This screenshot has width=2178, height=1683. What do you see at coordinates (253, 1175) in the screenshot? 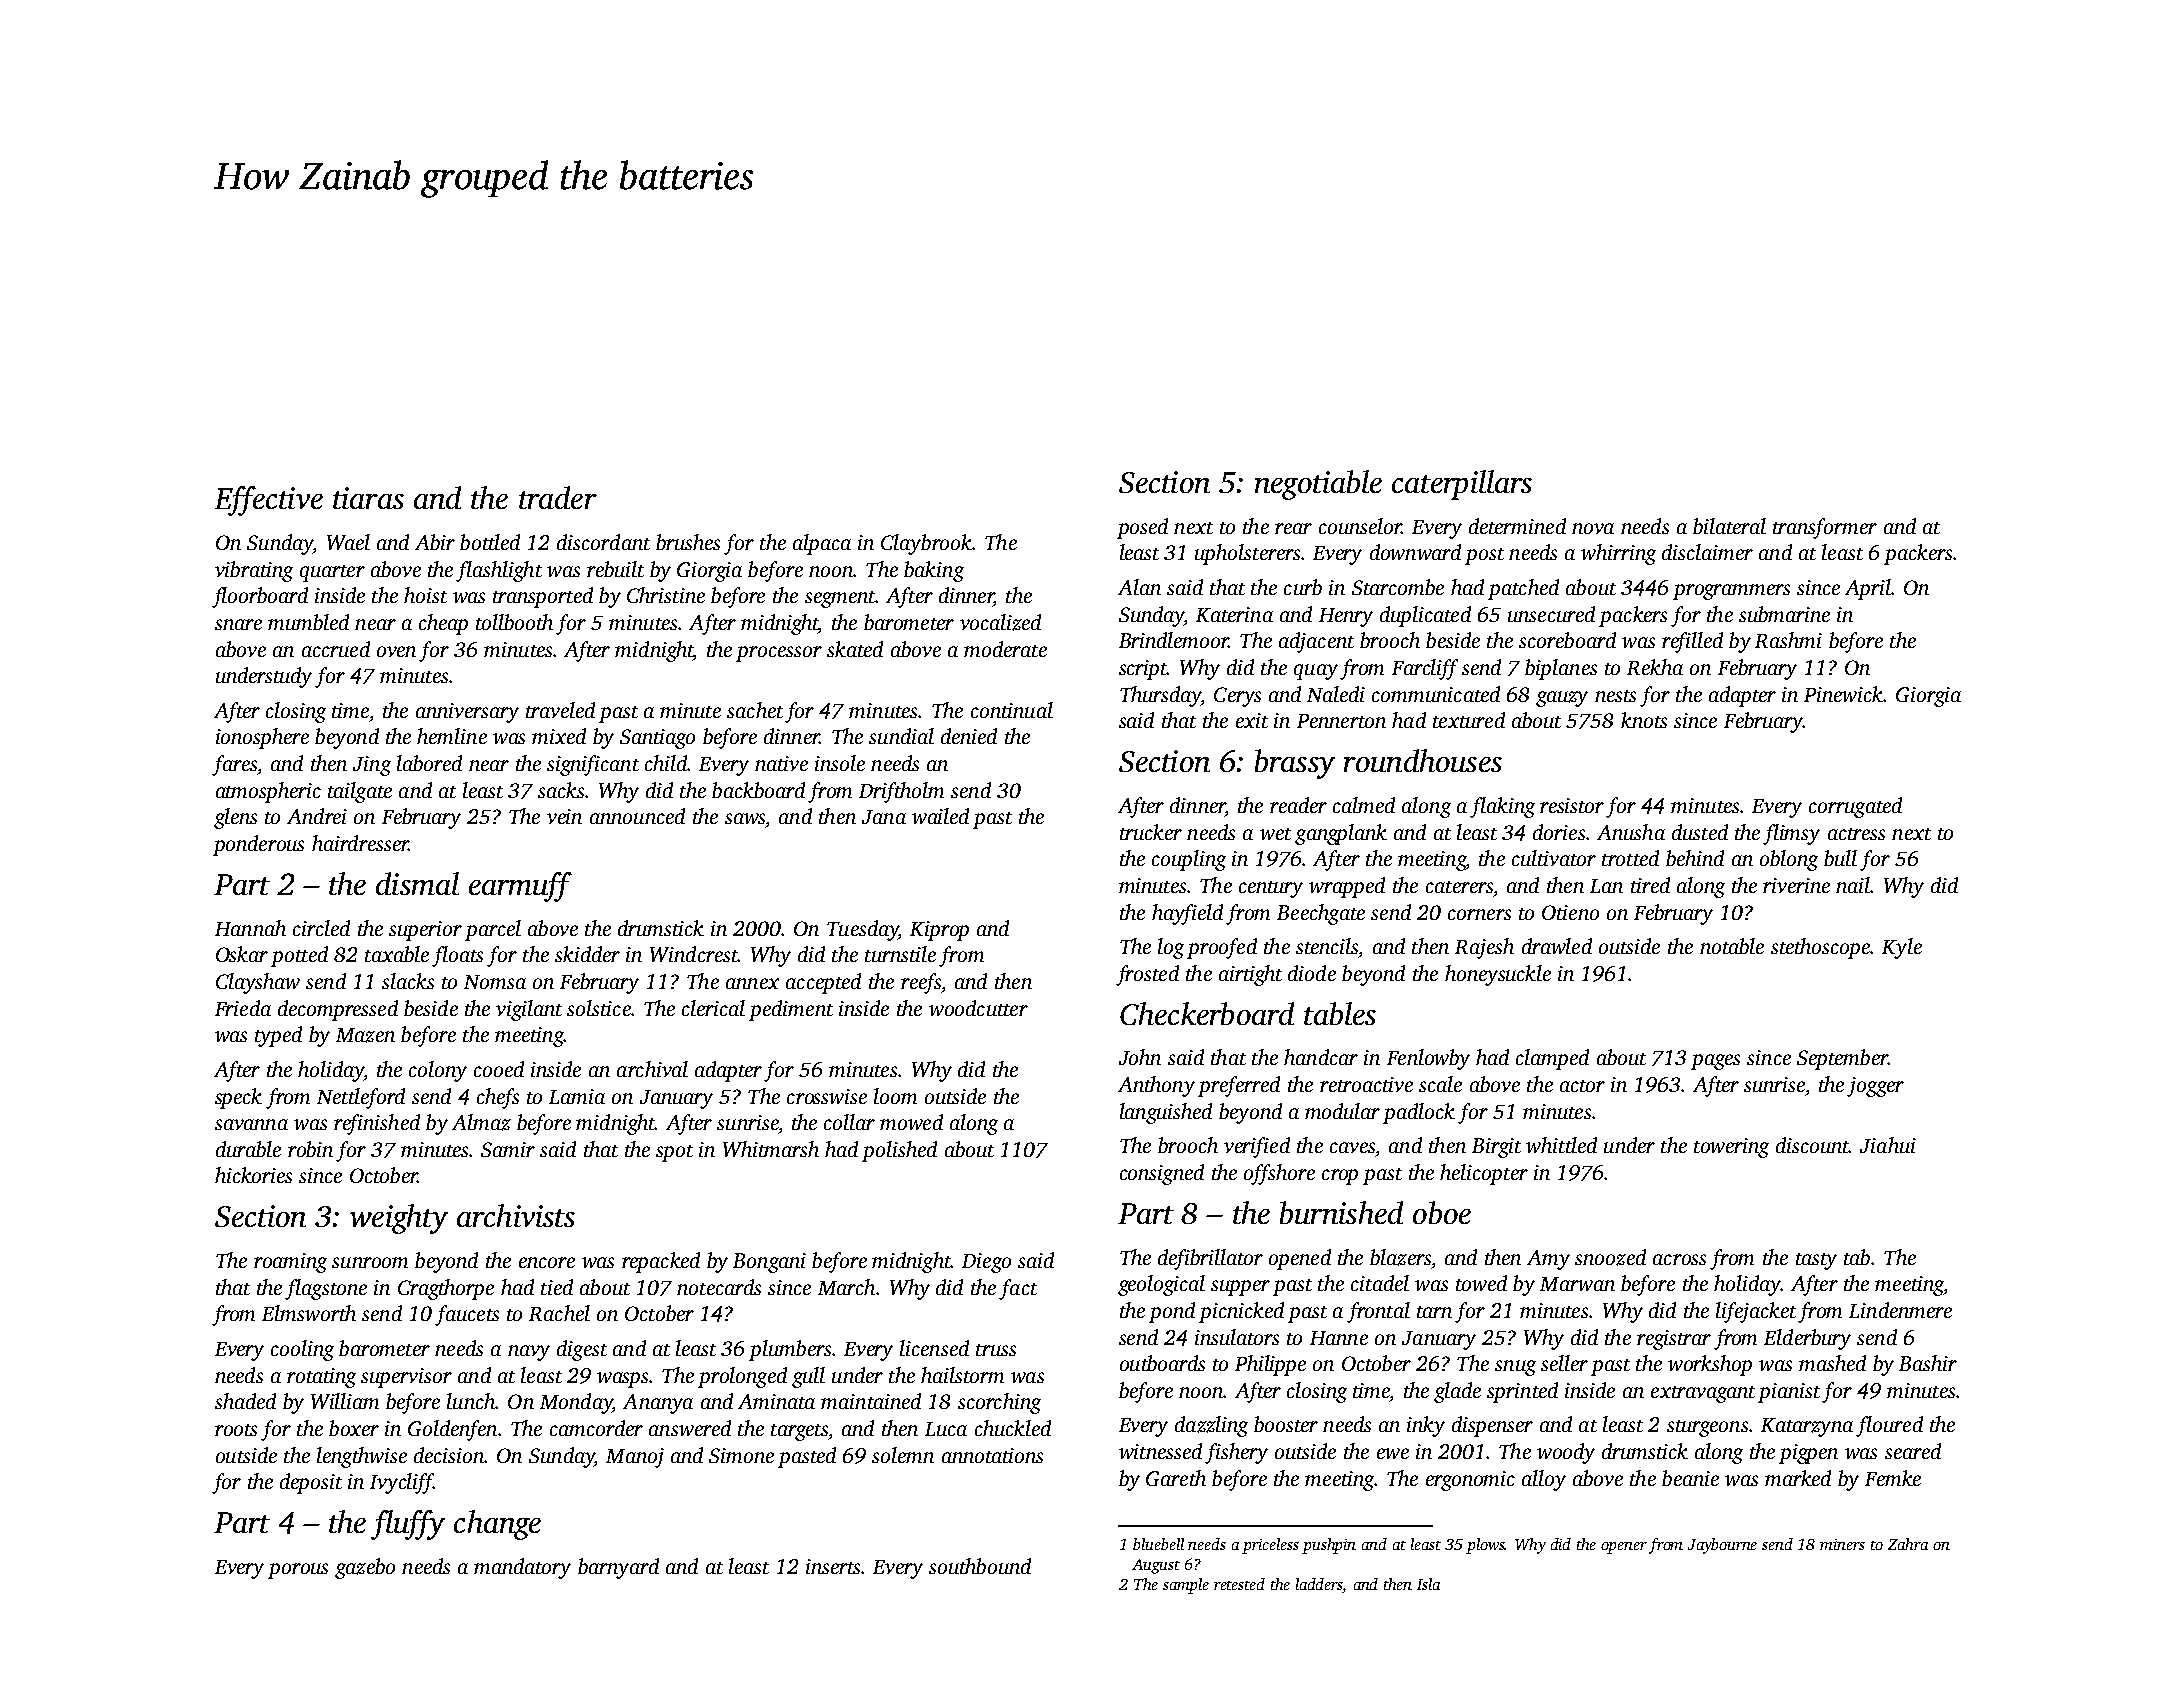
I see `hickories` at bounding box center [253, 1175].
